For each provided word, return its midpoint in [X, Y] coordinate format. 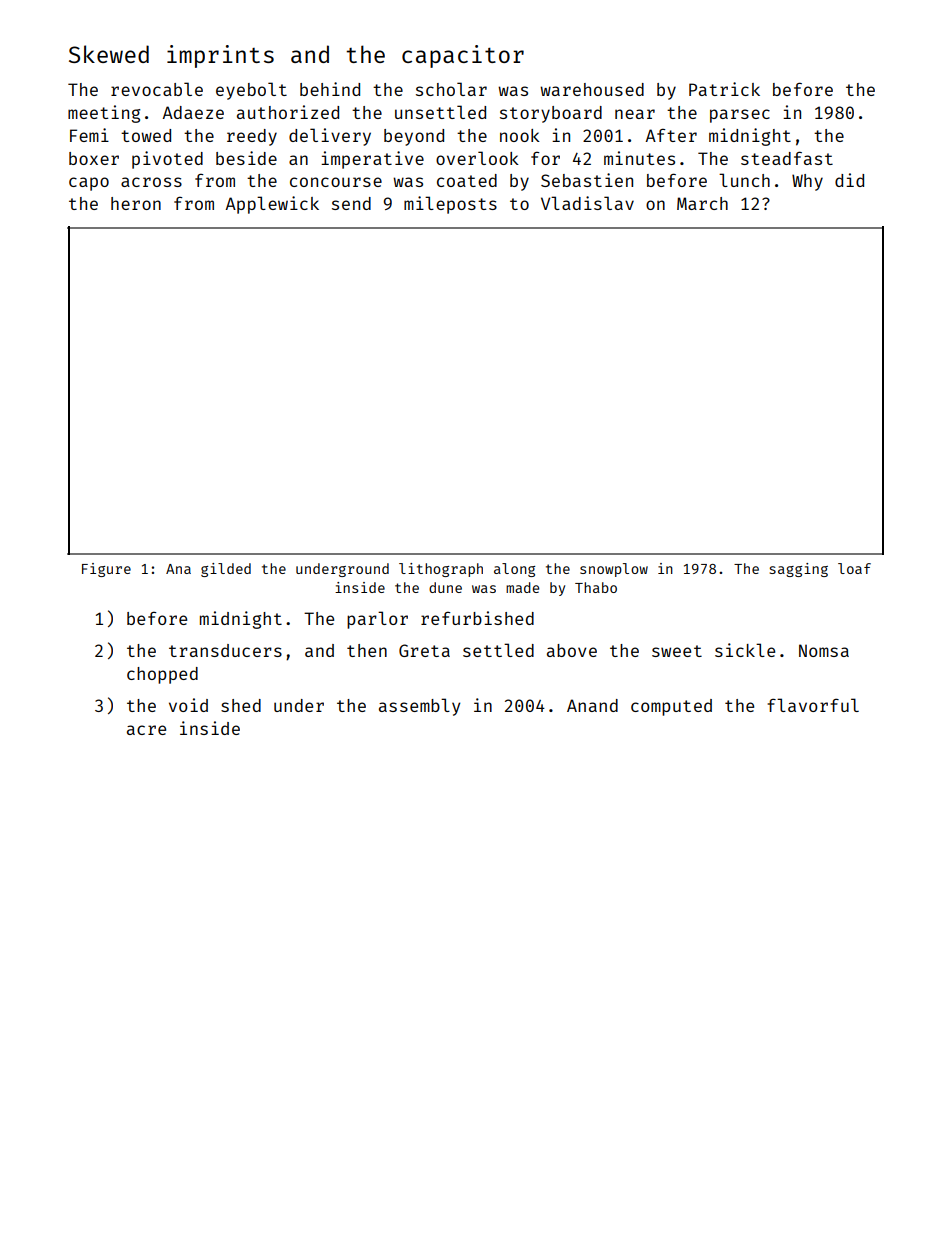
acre [146, 730]
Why [807, 182]
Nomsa [824, 650]
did [849, 180]
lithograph [441, 570]
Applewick [272, 205]
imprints [220, 56]
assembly [419, 707]
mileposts [450, 205]
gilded [226, 570]
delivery [330, 137]
